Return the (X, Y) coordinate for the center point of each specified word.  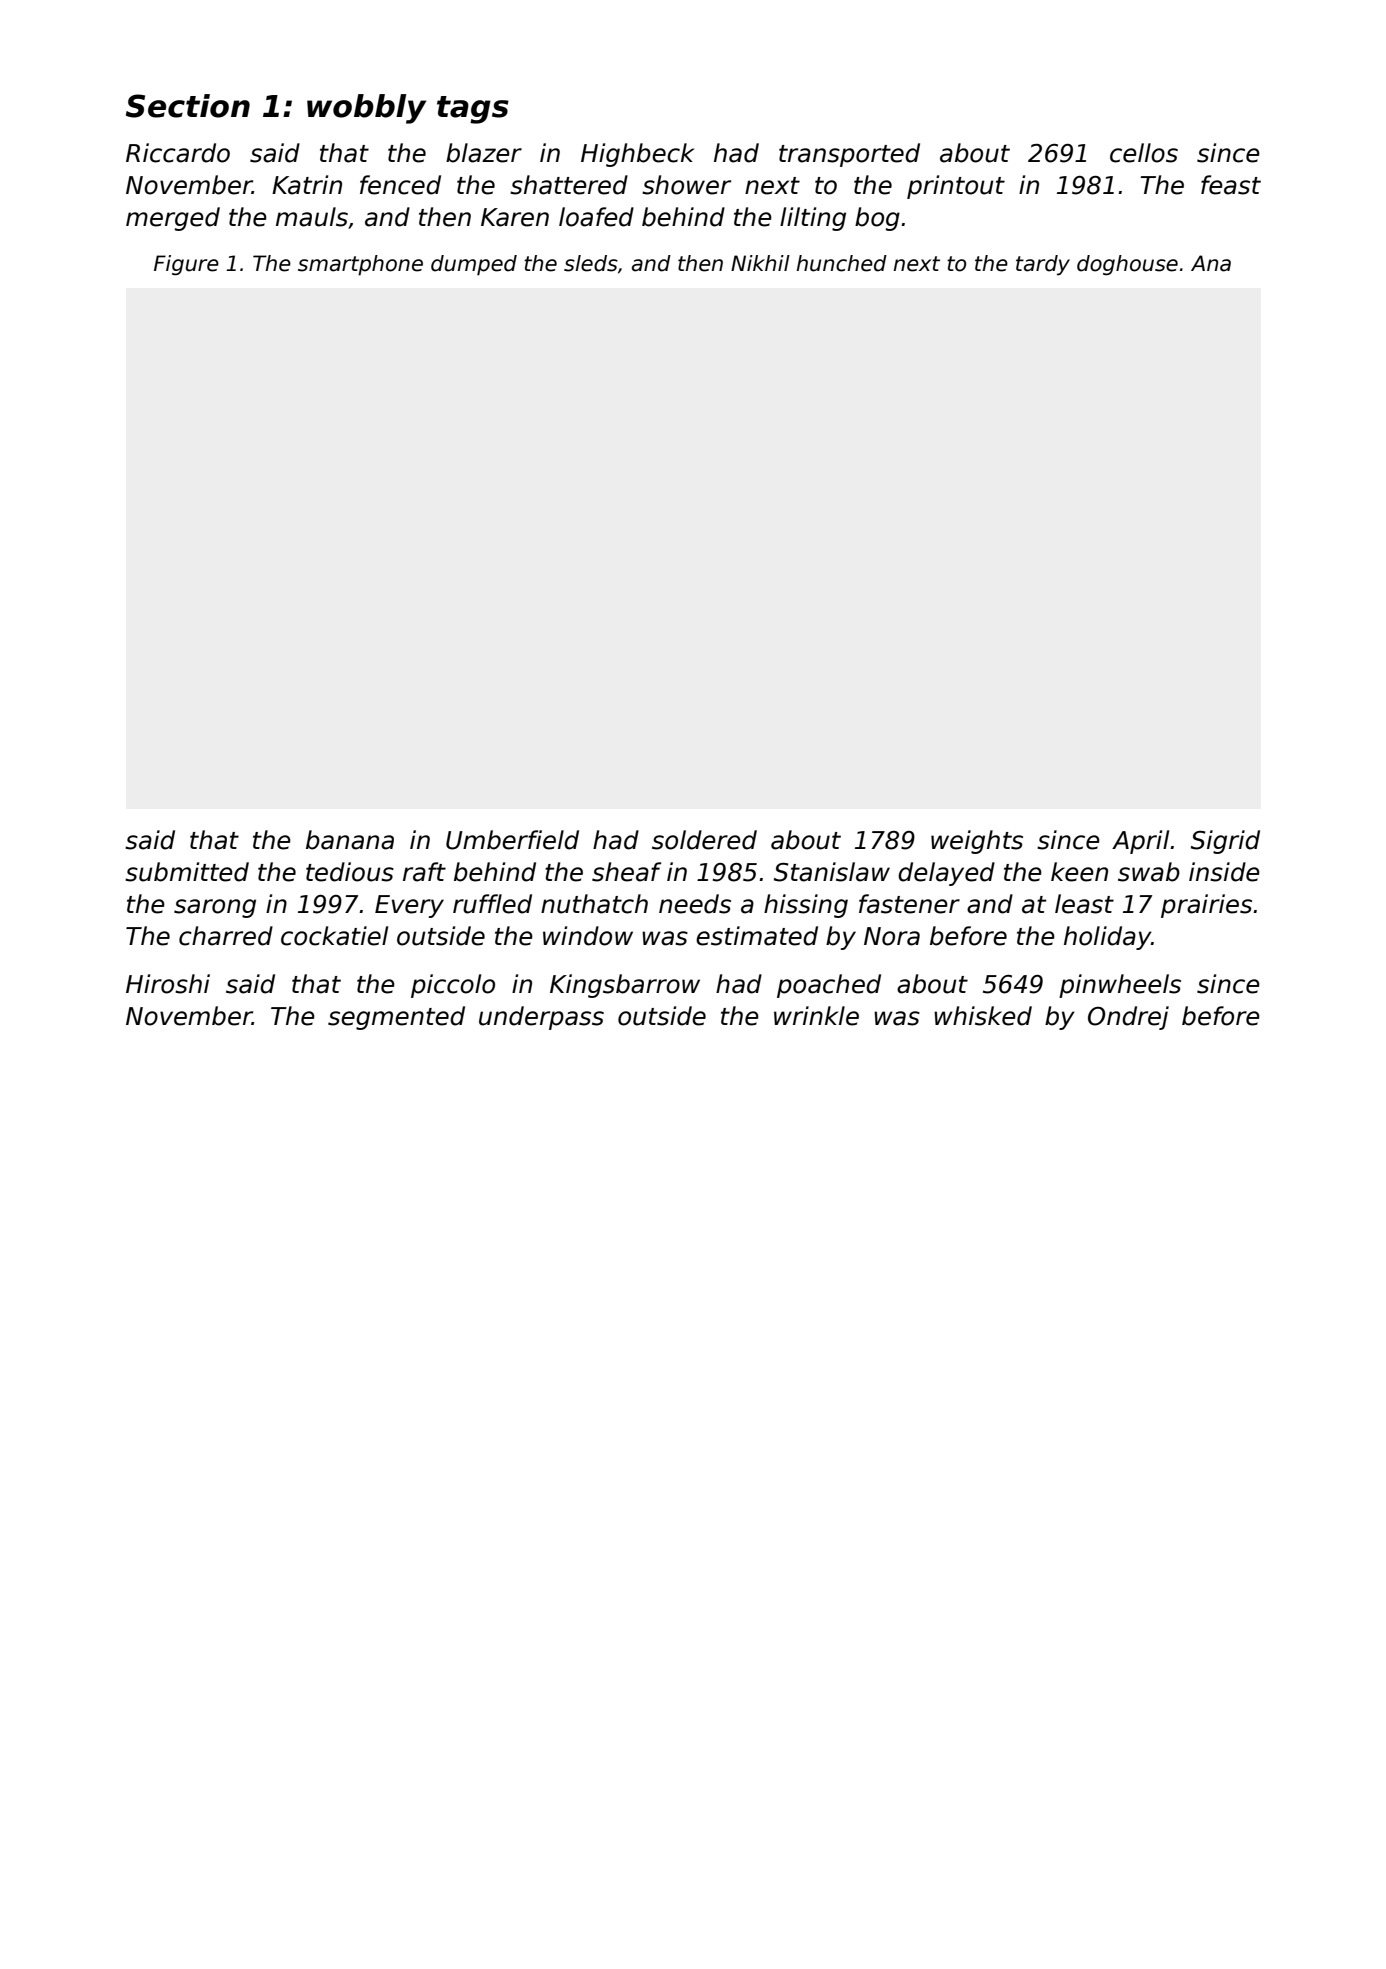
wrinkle (816, 1016)
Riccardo (178, 153)
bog (877, 219)
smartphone (360, 265)
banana (350, 840)
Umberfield (512, 840)
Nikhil (760, 263)
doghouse (1127, 265)
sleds (591, 263)
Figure (186, 265)
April (1140, 842)
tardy (1043, 265)
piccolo (453, 986)
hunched (841, 263)
